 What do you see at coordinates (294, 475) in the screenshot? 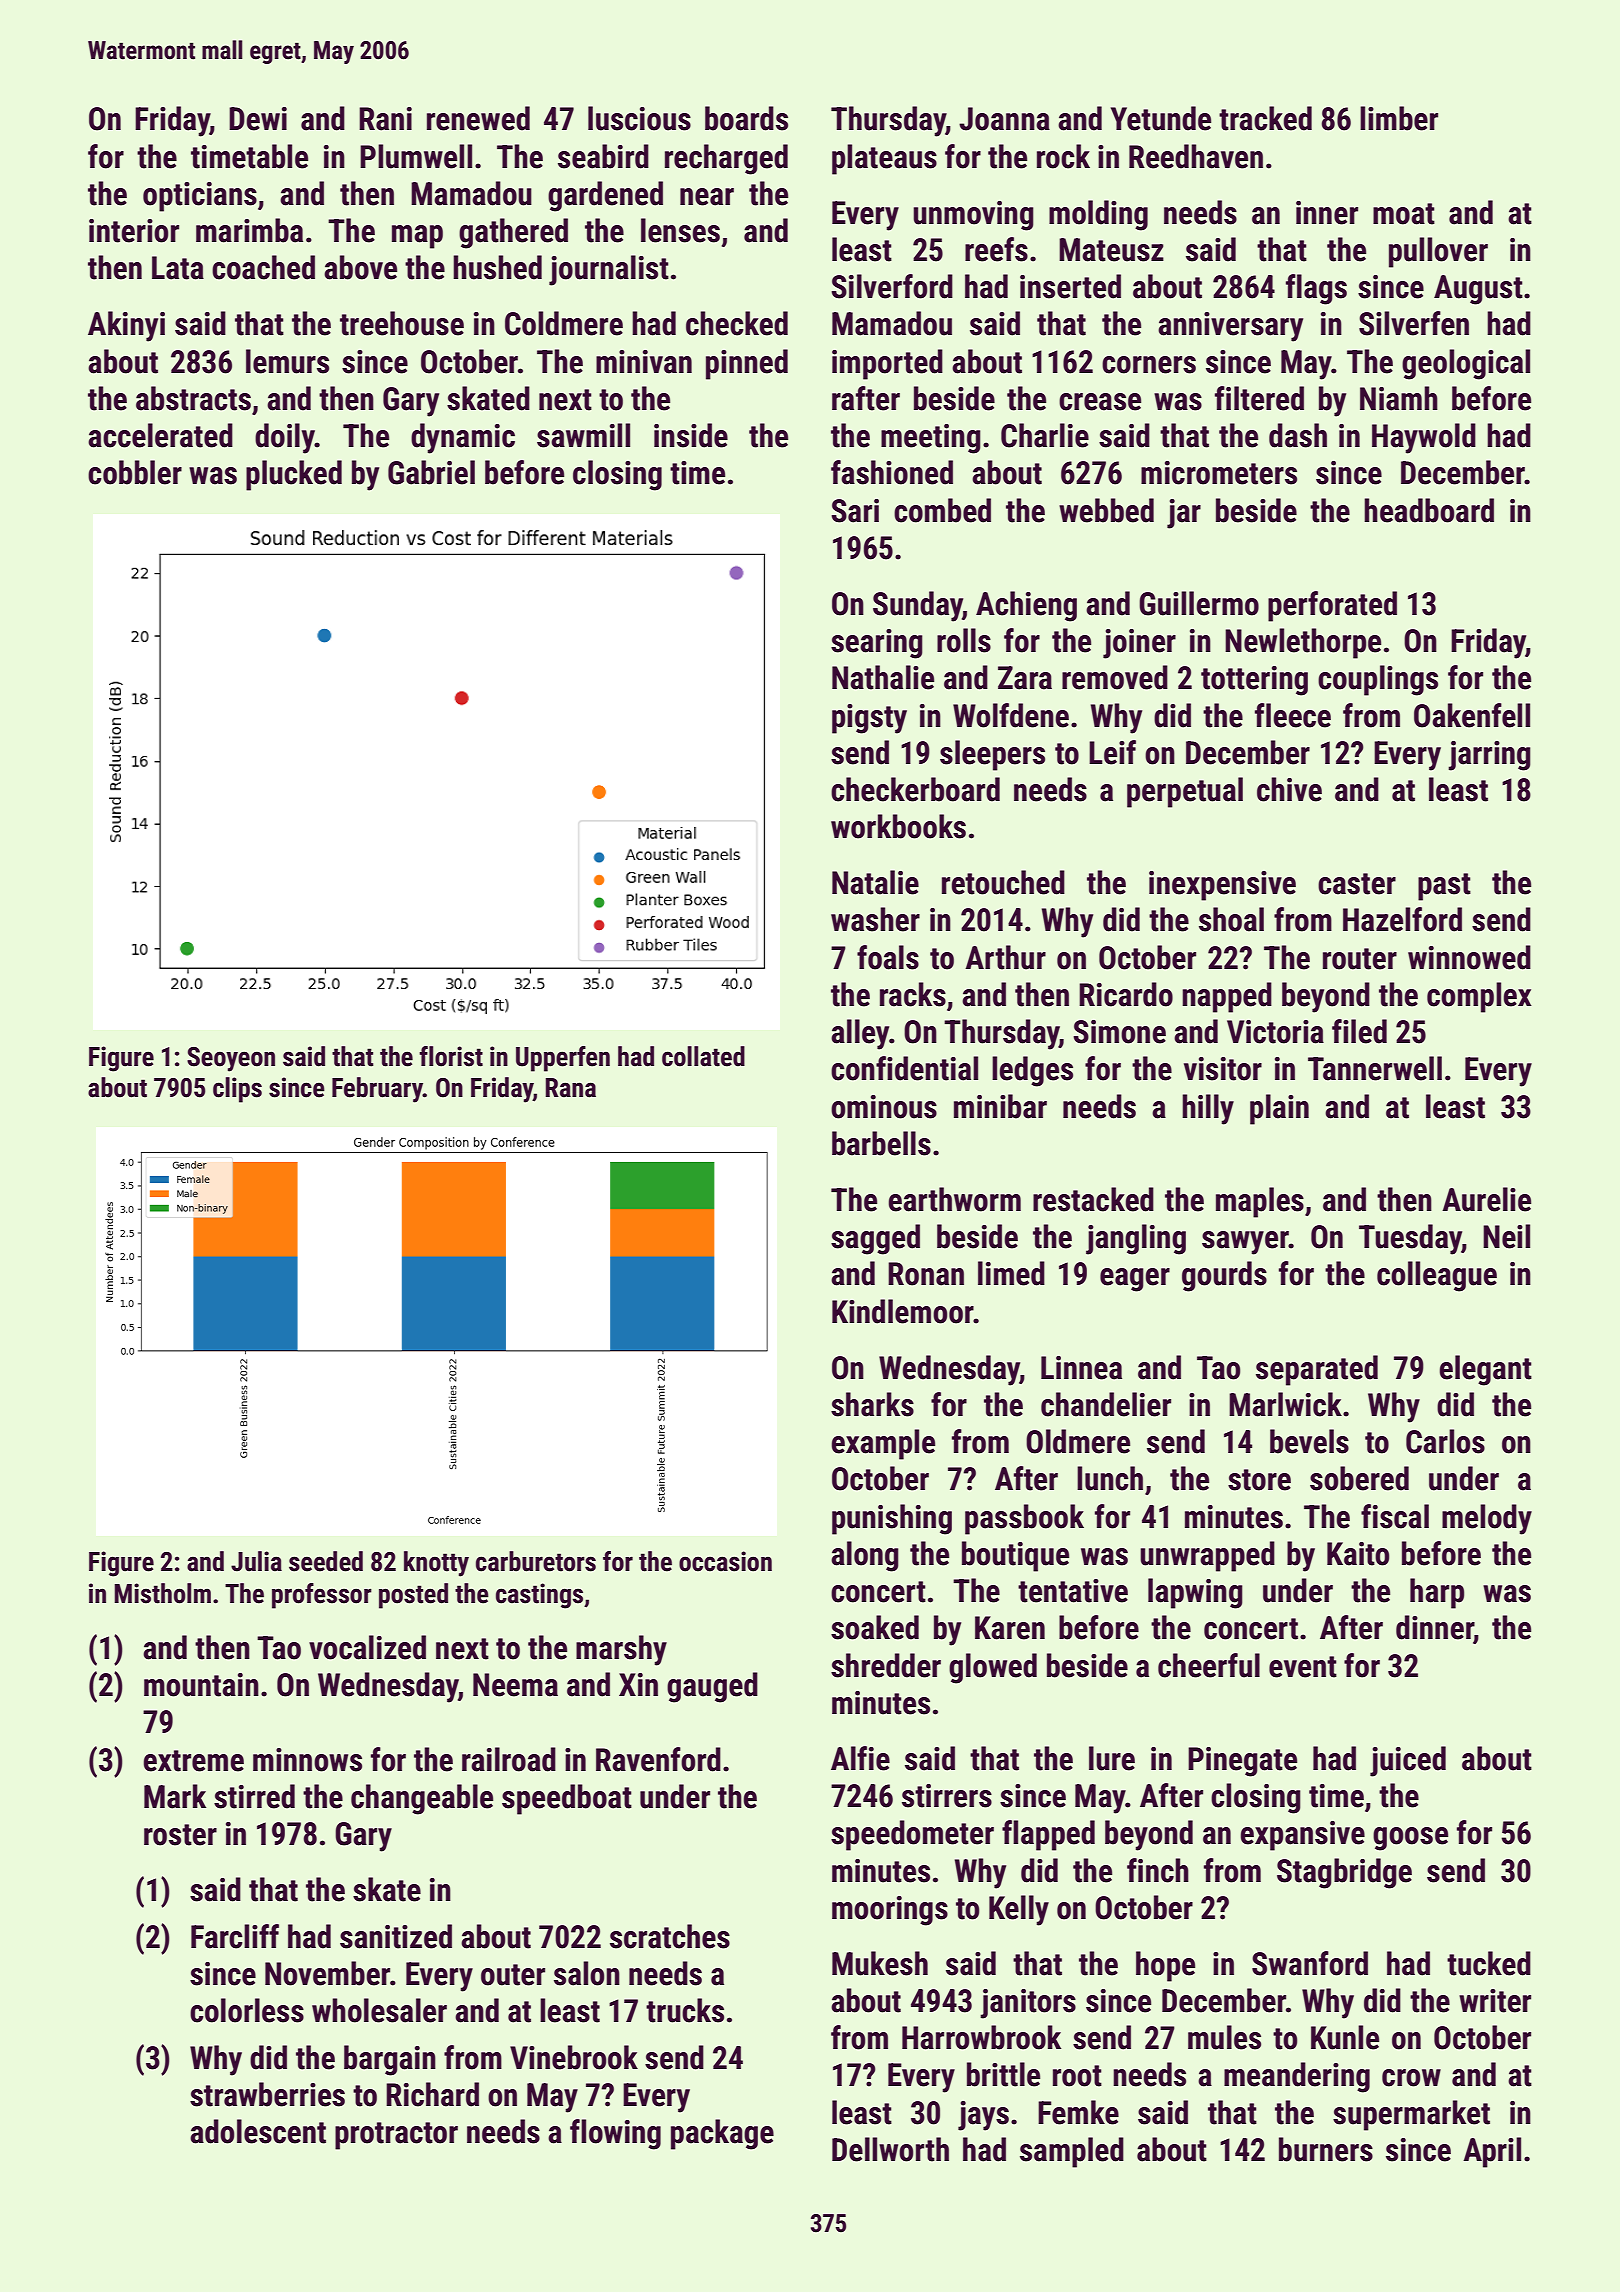
I see `plucked` at bounding box center [294, 475].
